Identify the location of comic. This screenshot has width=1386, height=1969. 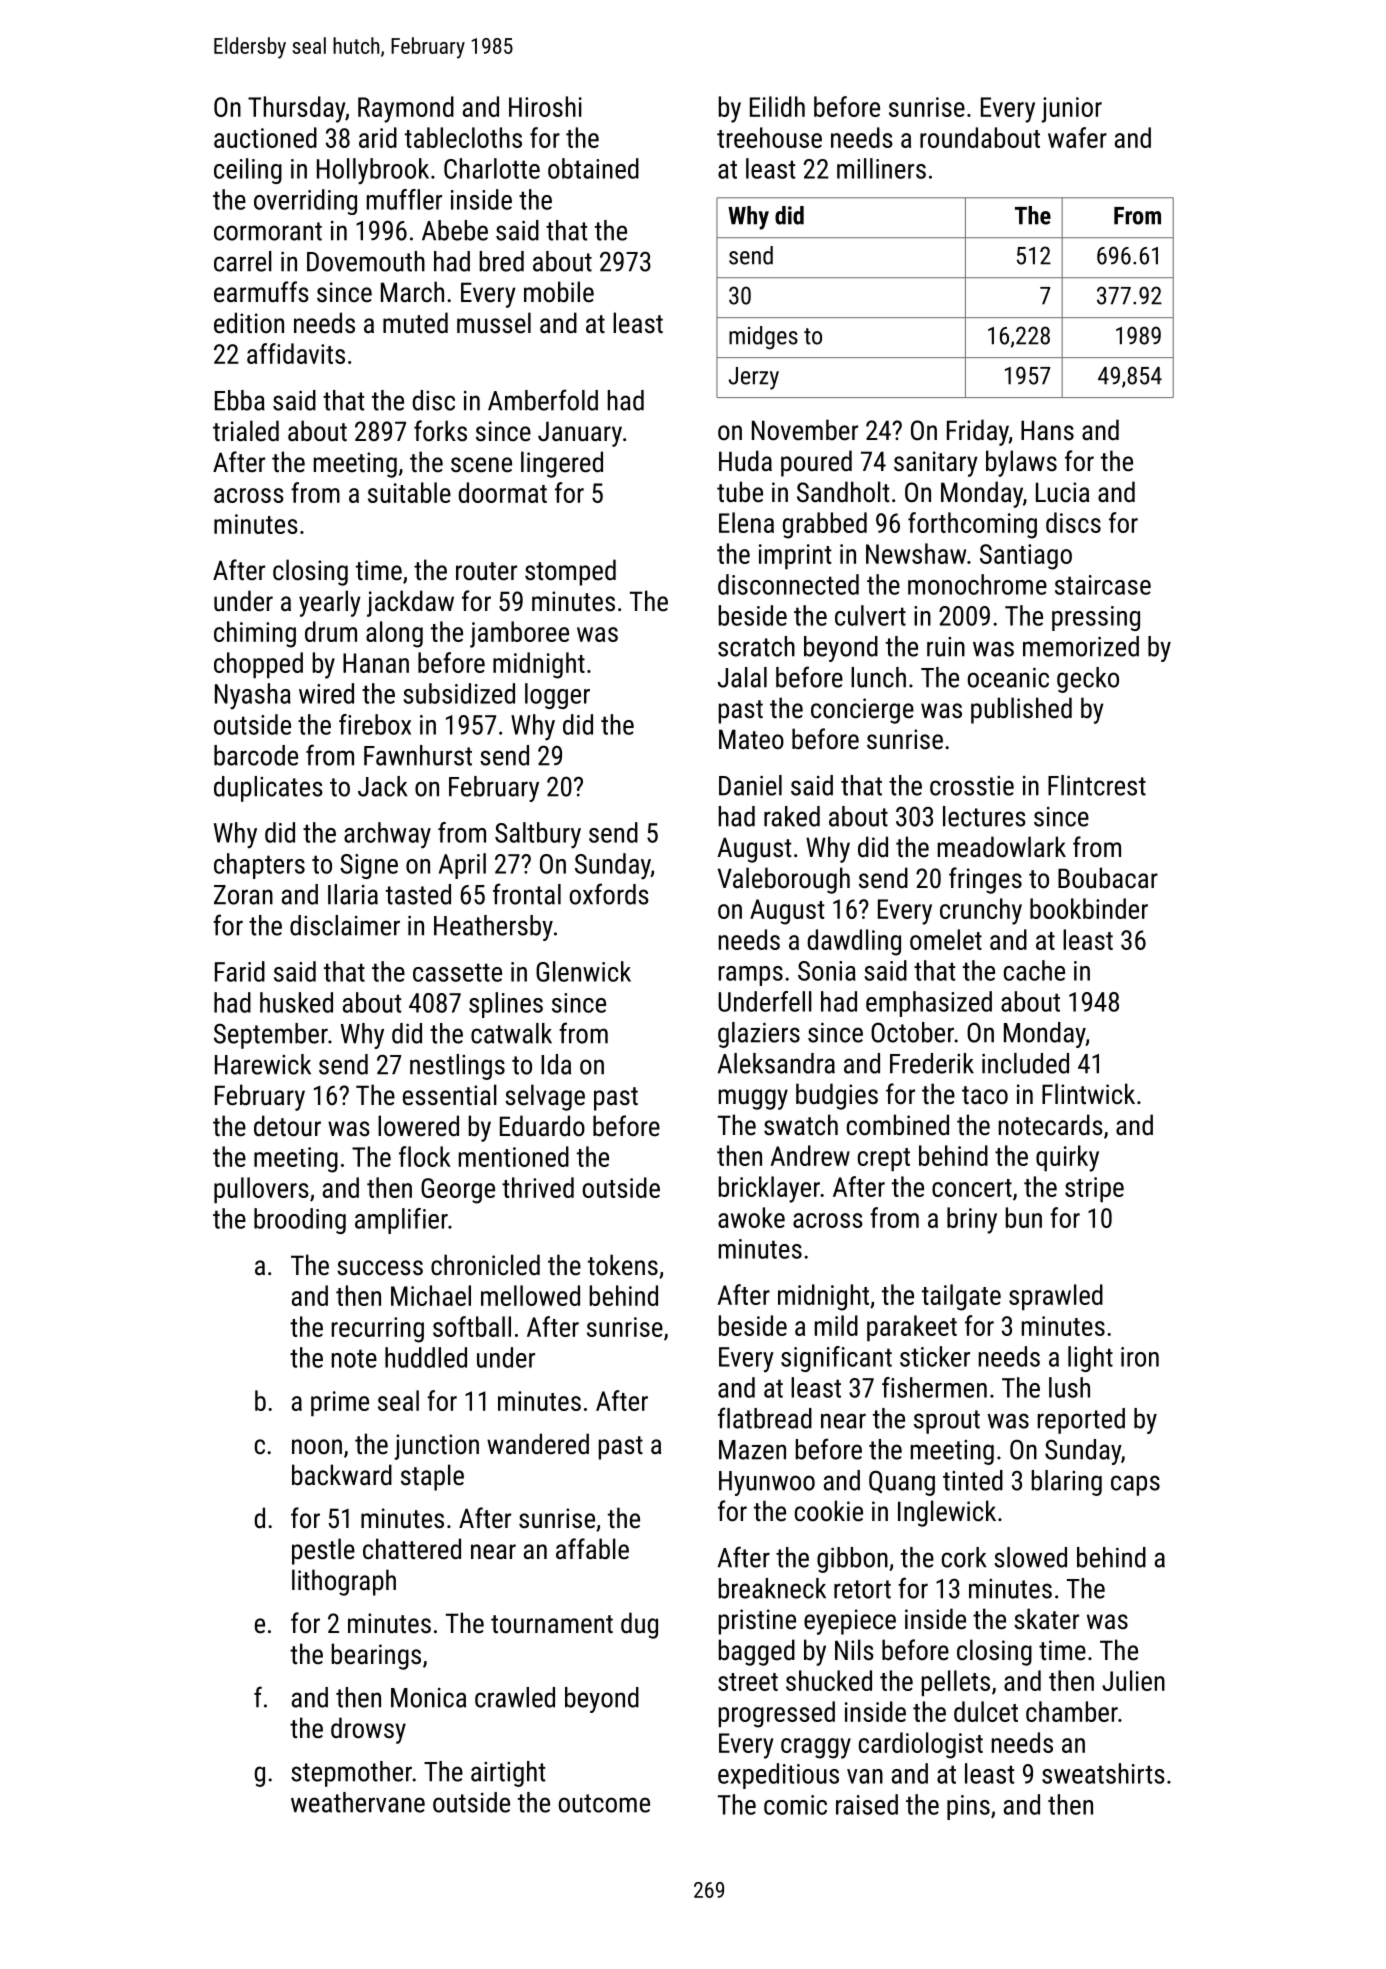
(795, 1805).
